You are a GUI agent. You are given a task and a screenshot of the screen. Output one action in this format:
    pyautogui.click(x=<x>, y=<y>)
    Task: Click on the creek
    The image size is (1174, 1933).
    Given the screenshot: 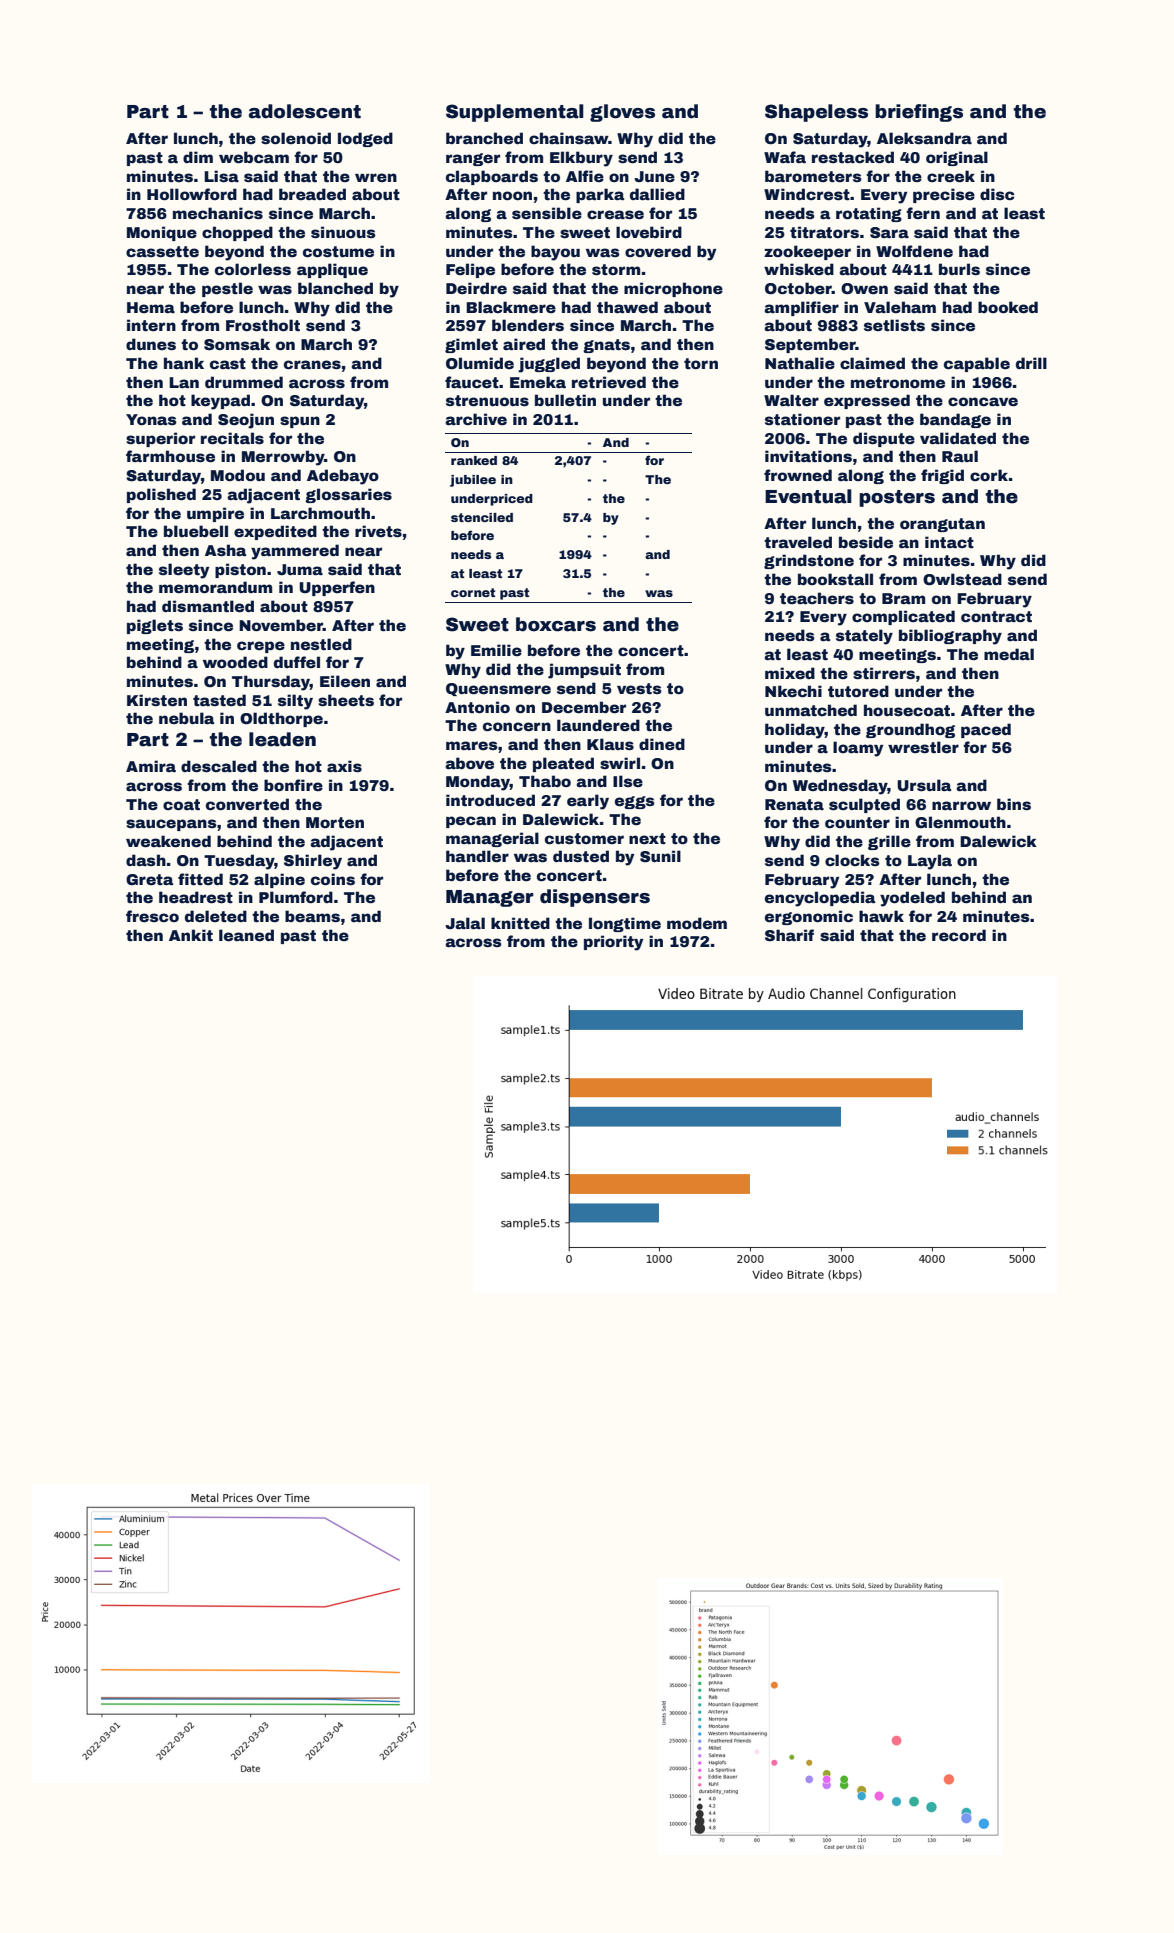 What is the action you would take?
    pyautogui.click(x=951, y=176)
